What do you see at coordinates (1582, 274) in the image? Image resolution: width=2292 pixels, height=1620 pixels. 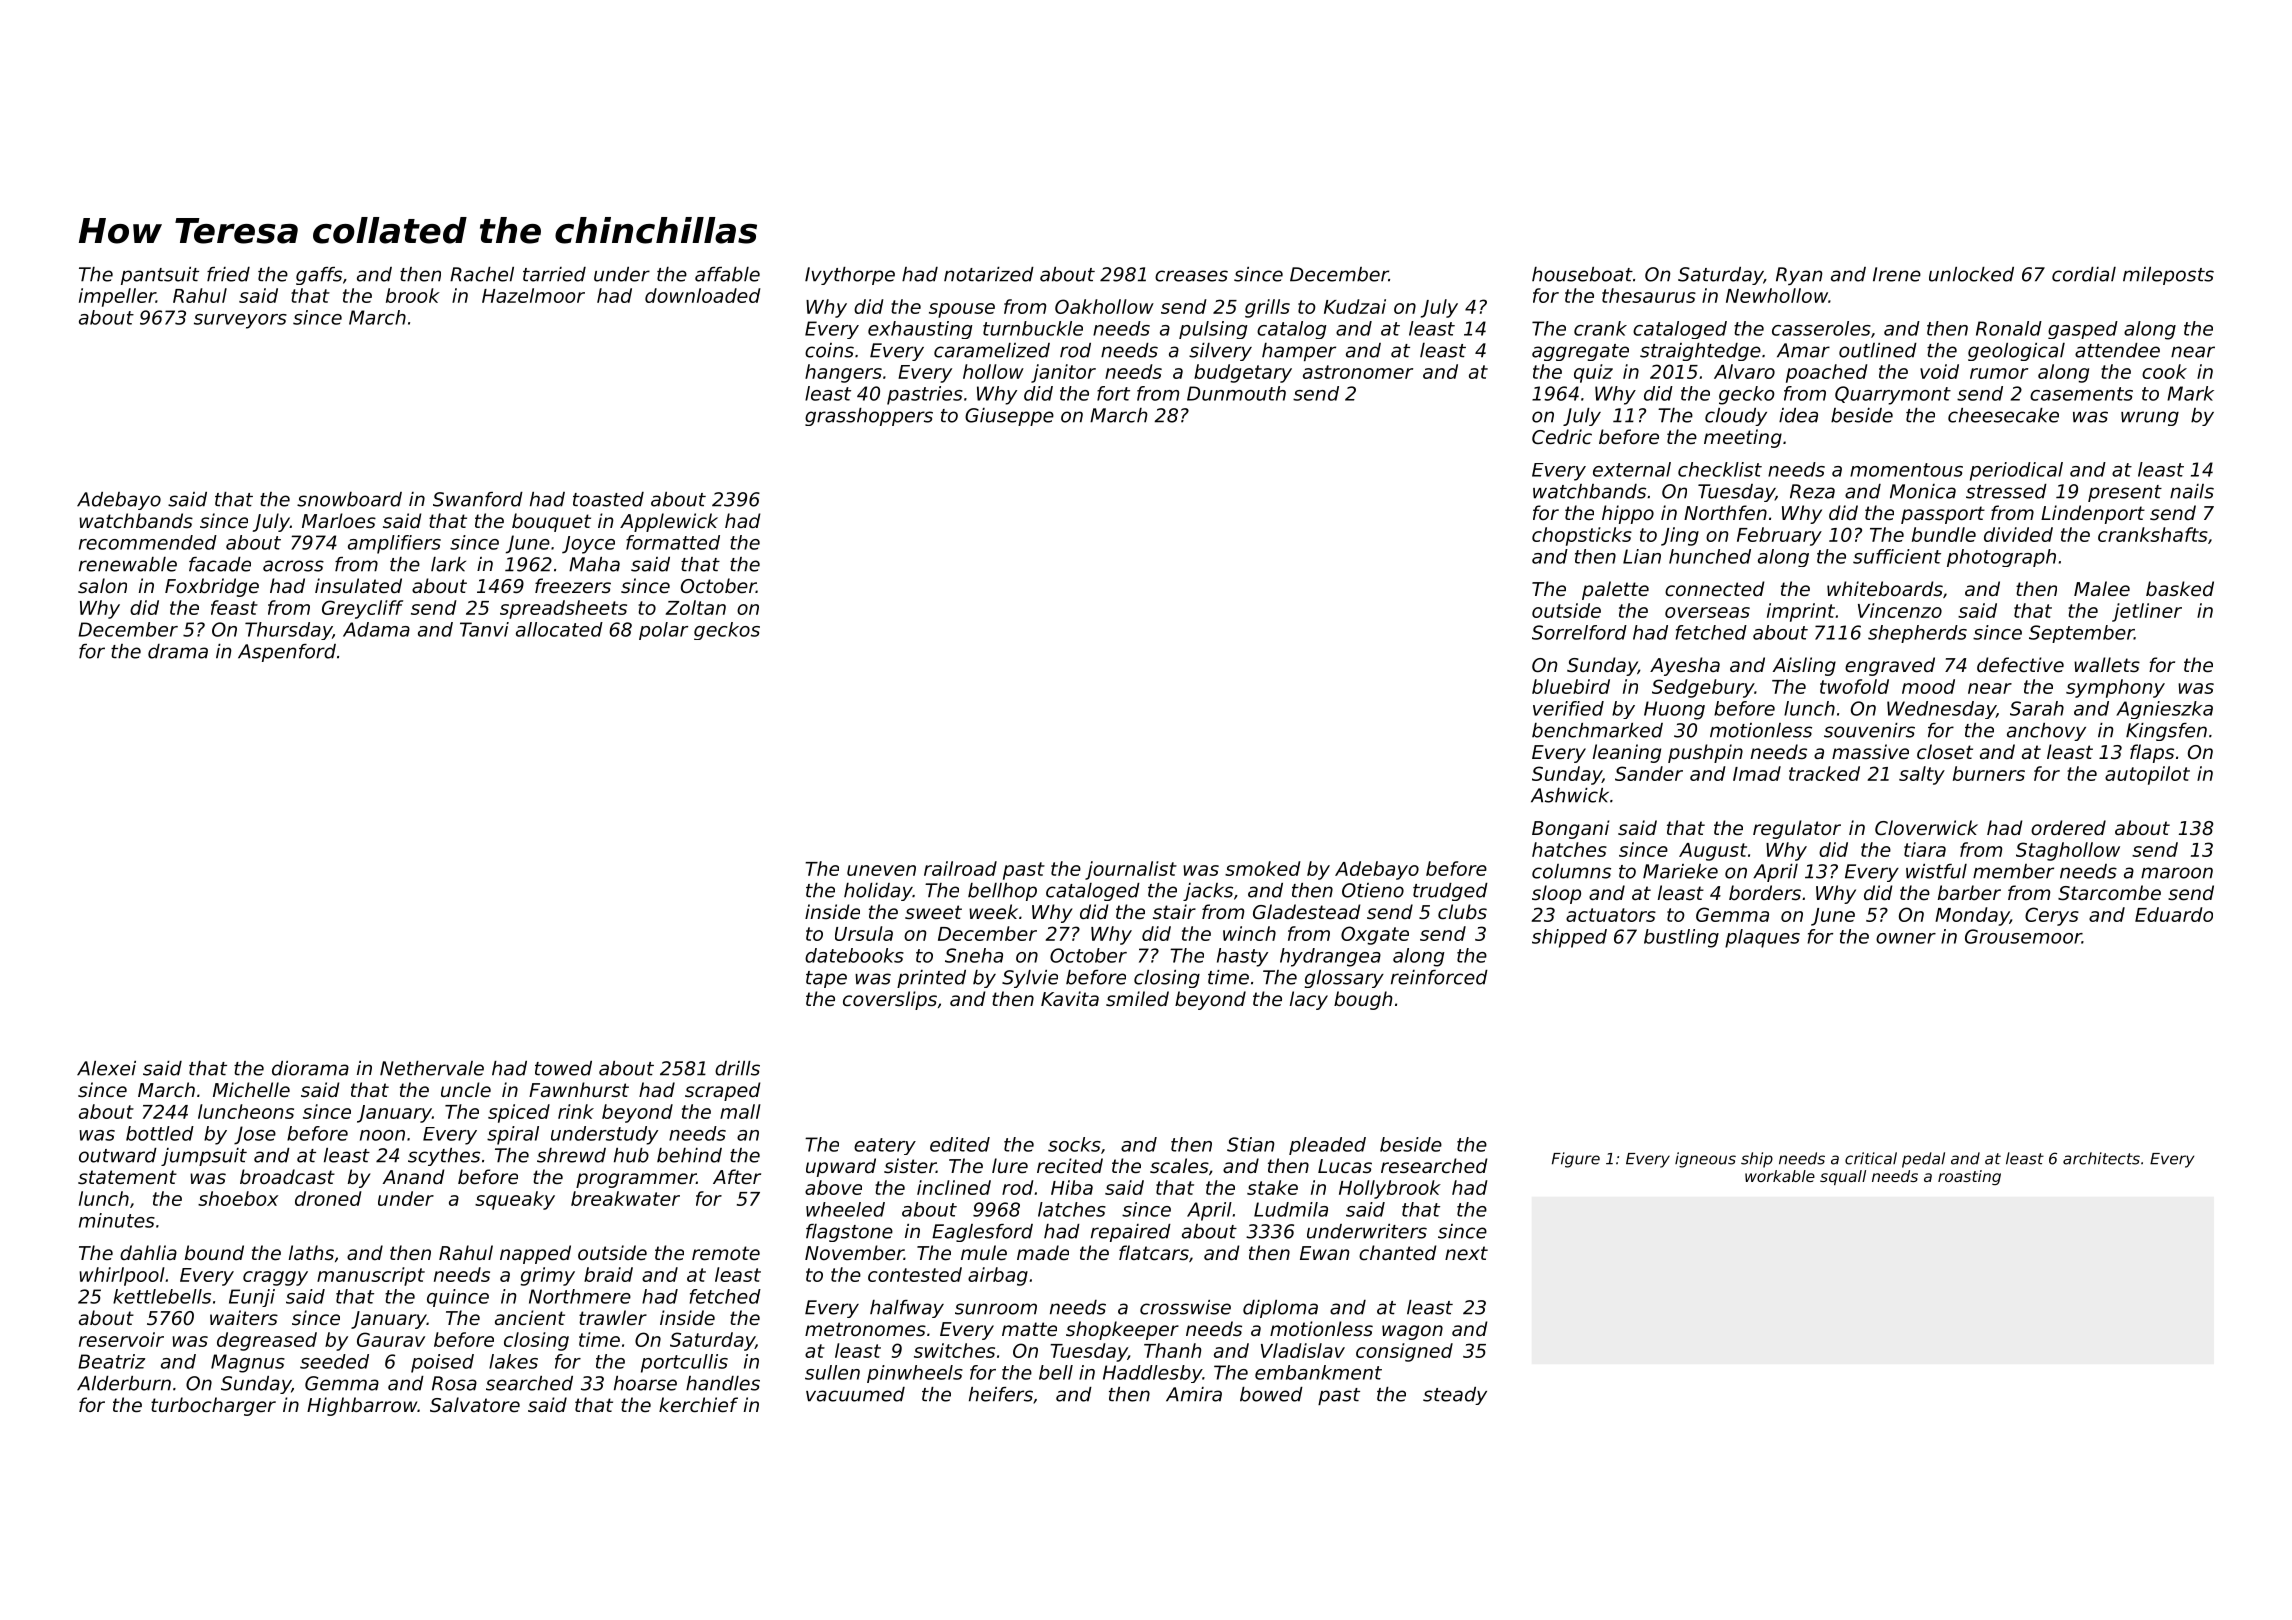 I see `houseboat` at bounding box center [1582, 274].
